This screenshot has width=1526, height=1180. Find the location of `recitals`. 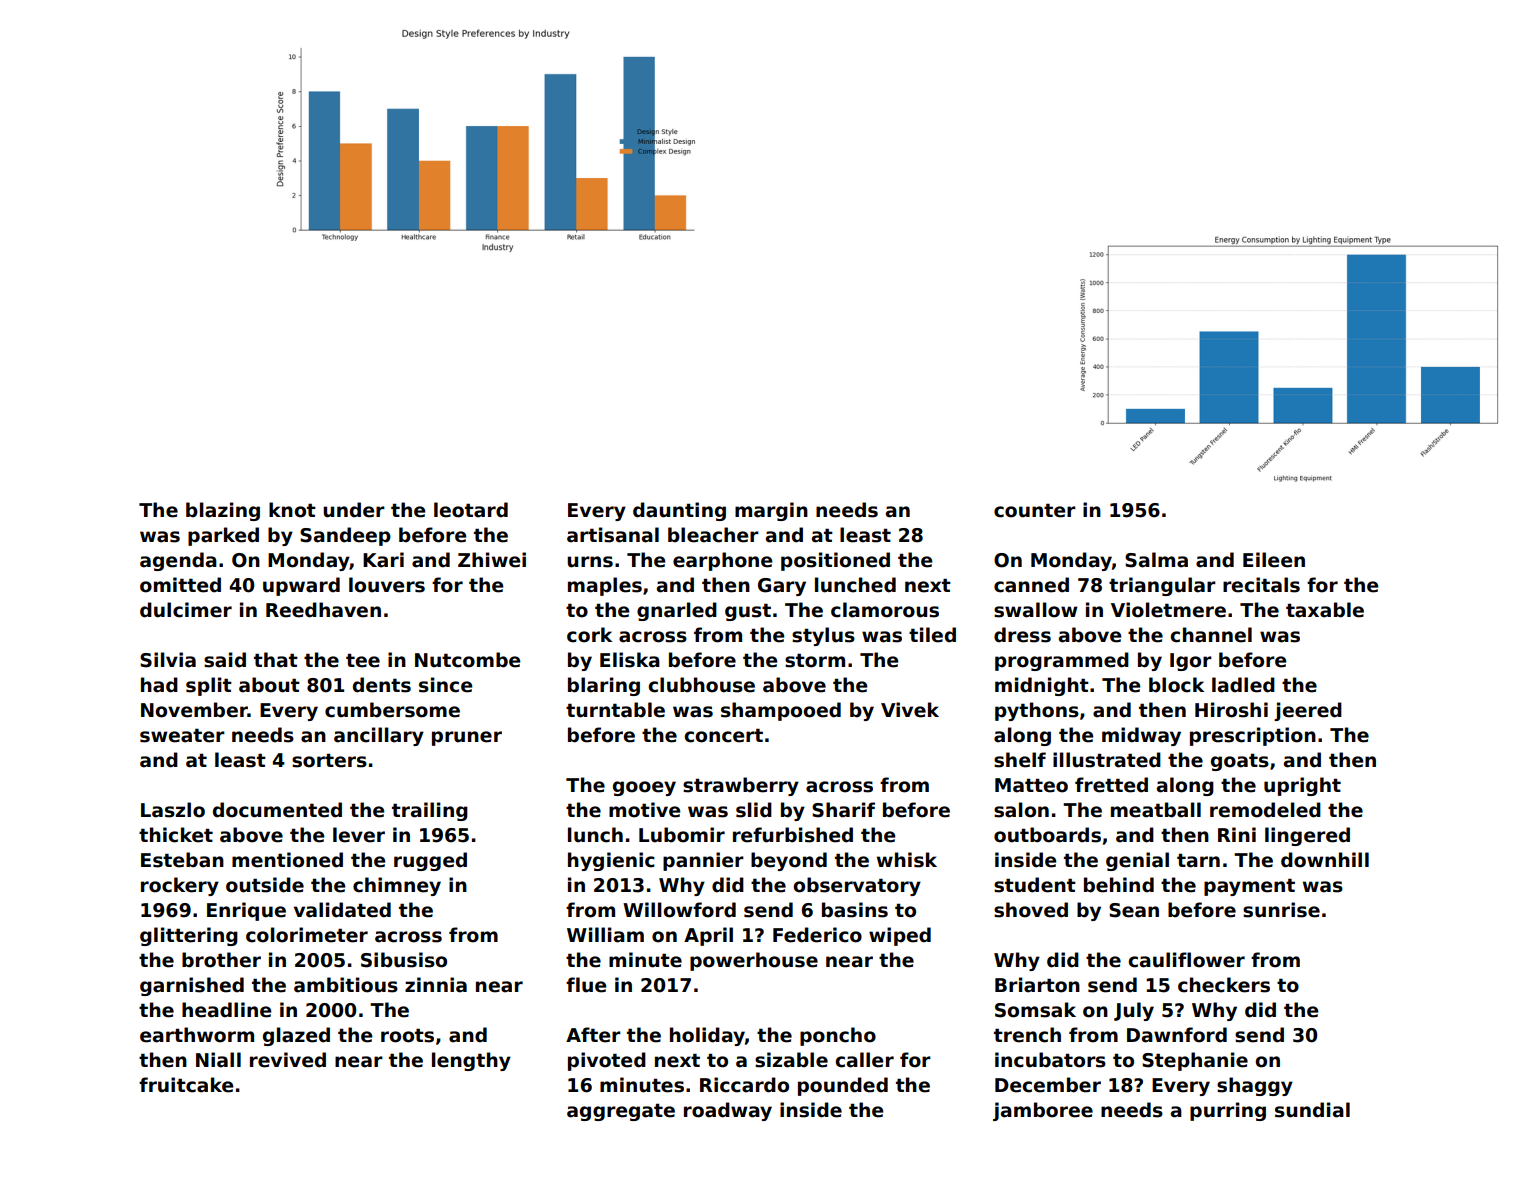

recitals is located at coordinates (1261, 585).
